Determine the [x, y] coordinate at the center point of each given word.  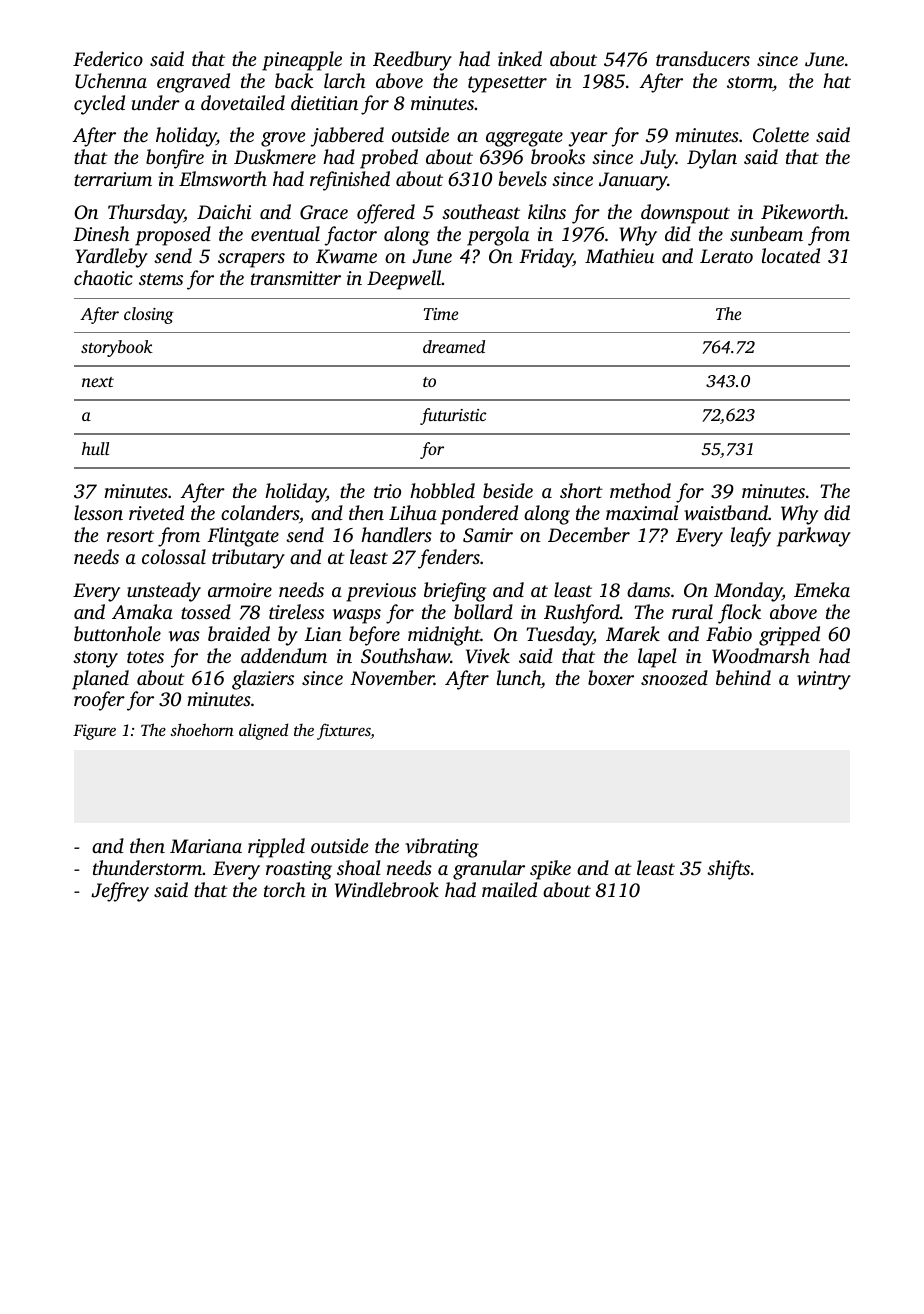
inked [520, 58]
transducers [703, 58]
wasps [357, 616]
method [640, 490]
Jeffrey [120, 892]
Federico [108, 58]
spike [550, 870]
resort [130, 536]
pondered [479, 515]
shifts [728, 870]
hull [95, 448]
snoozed [674, 678]
